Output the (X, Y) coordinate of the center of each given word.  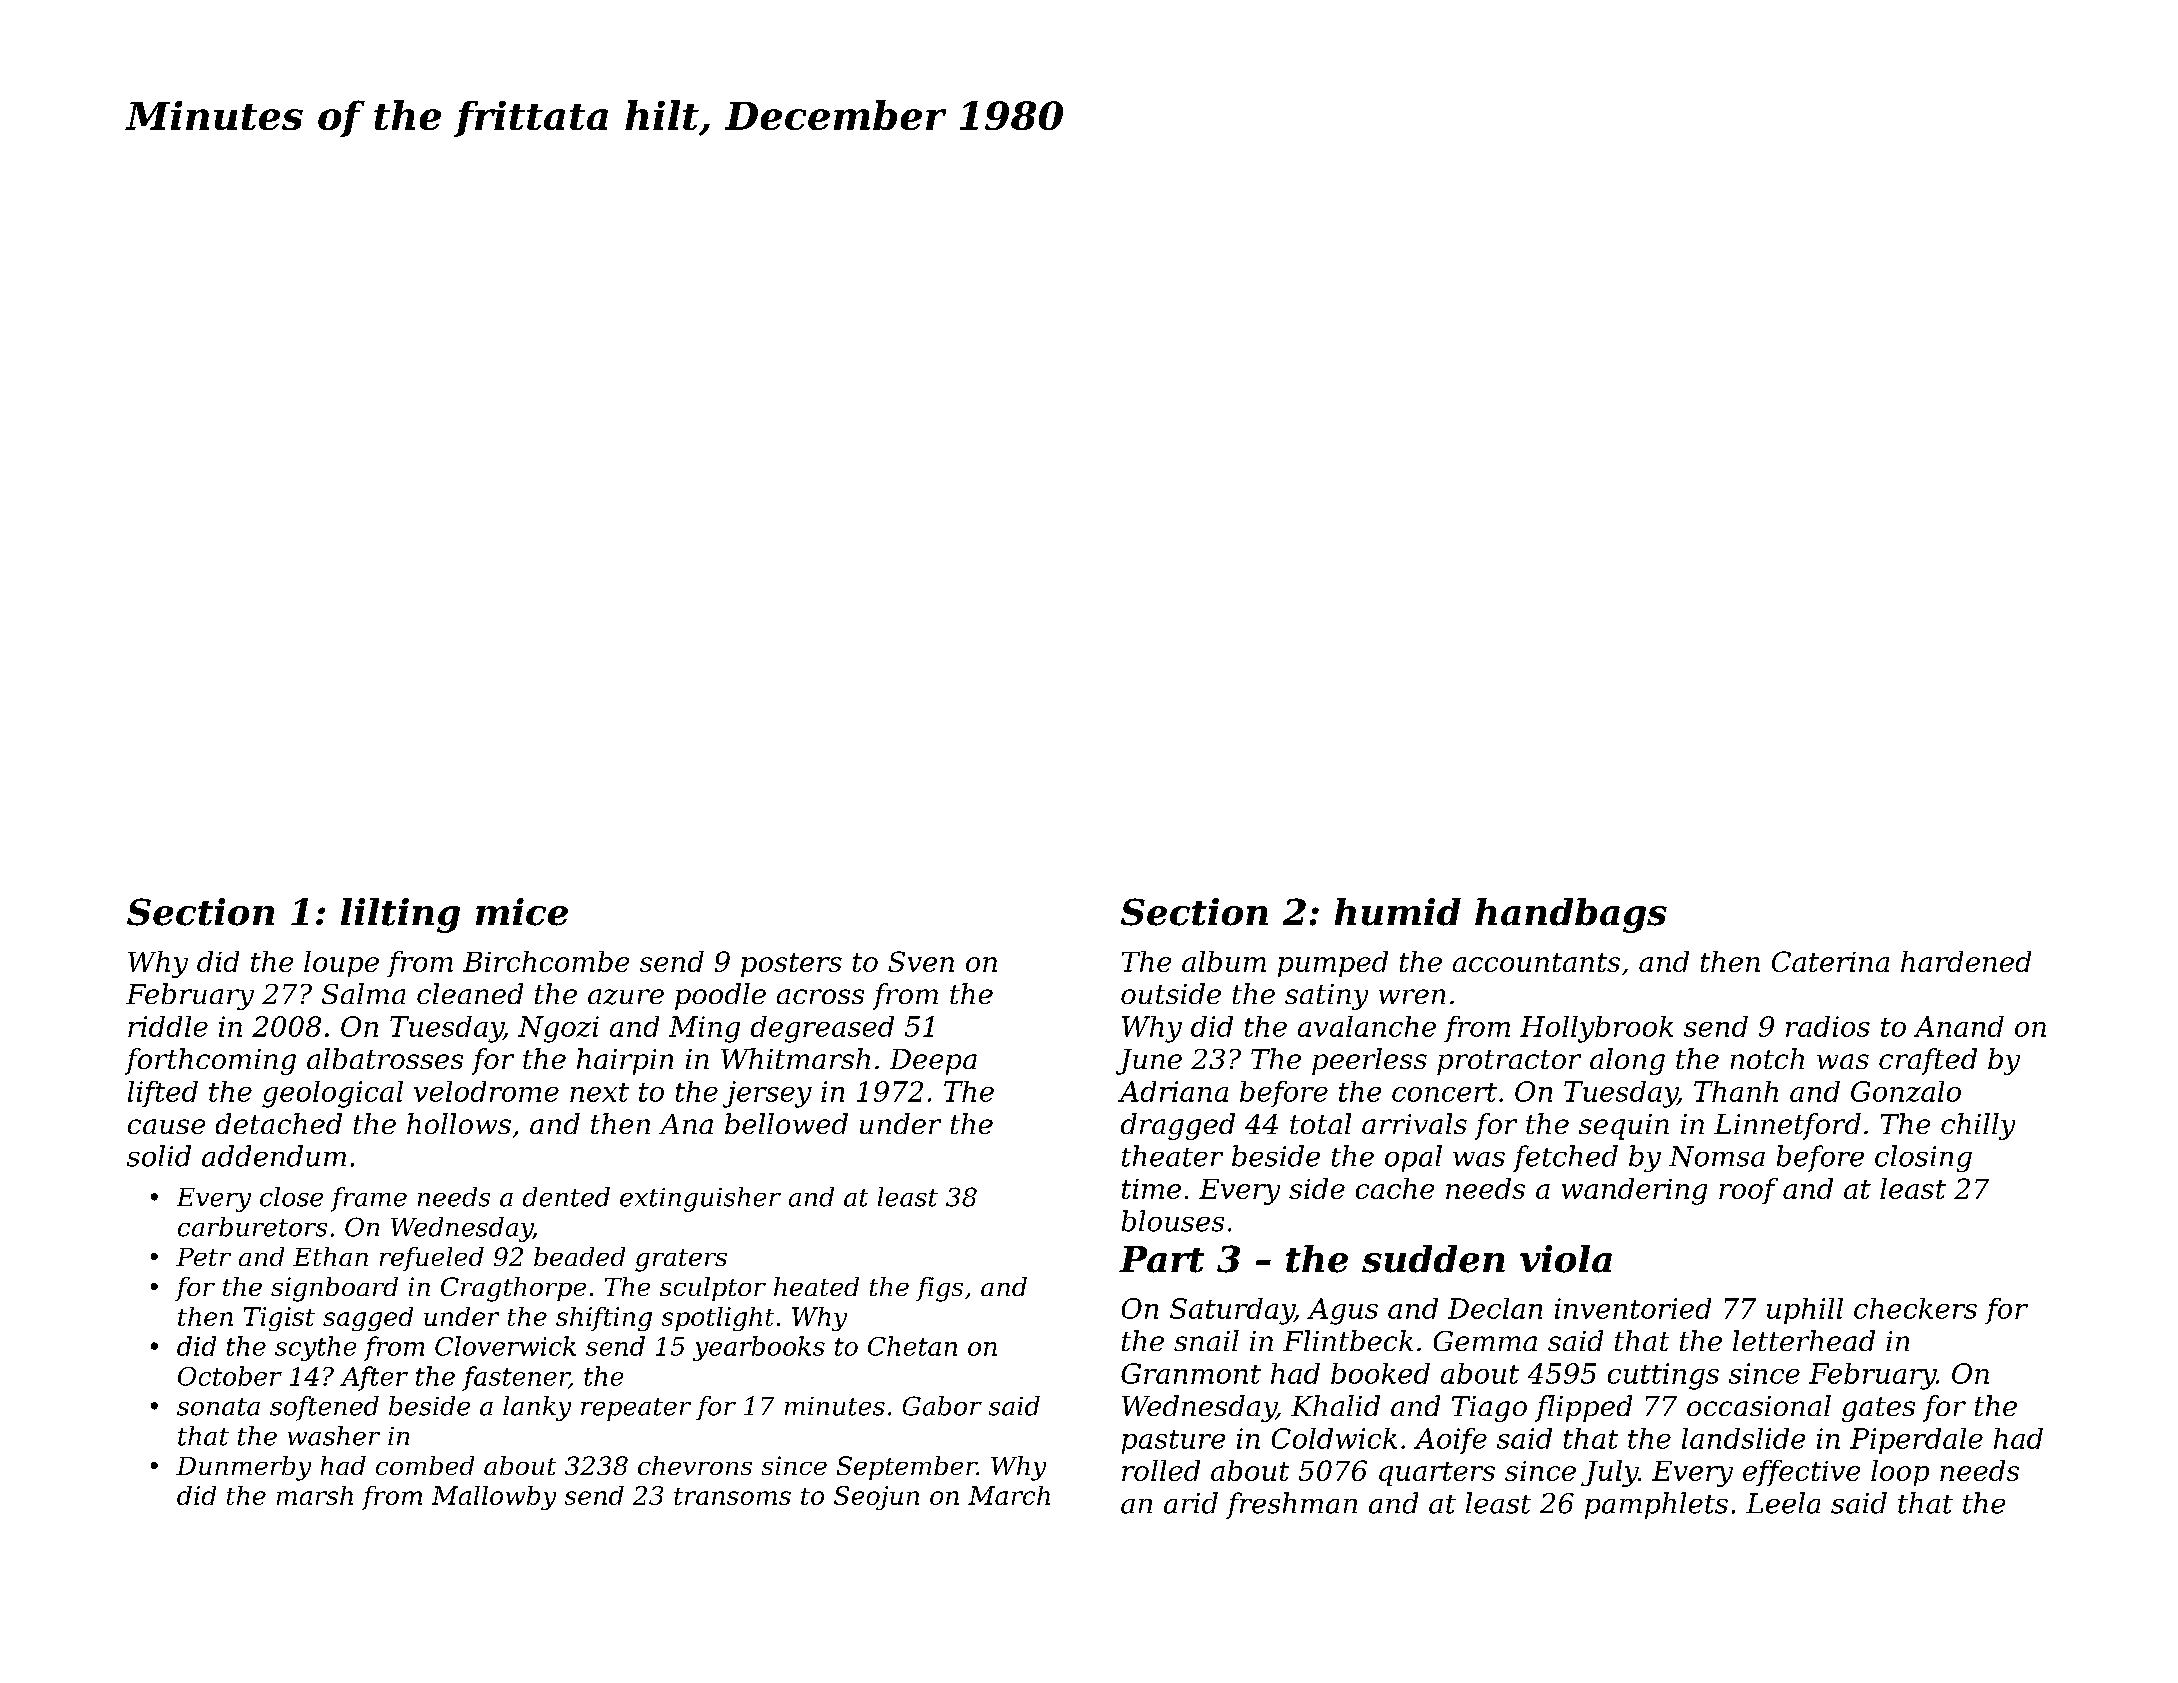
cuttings (1663, 1376)
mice (522, 912)
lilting (400, 915)
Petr (203, 1257)
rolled (1161, 1470)
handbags (1571, 915)
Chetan (912, 1346)
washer (334, 1436)
